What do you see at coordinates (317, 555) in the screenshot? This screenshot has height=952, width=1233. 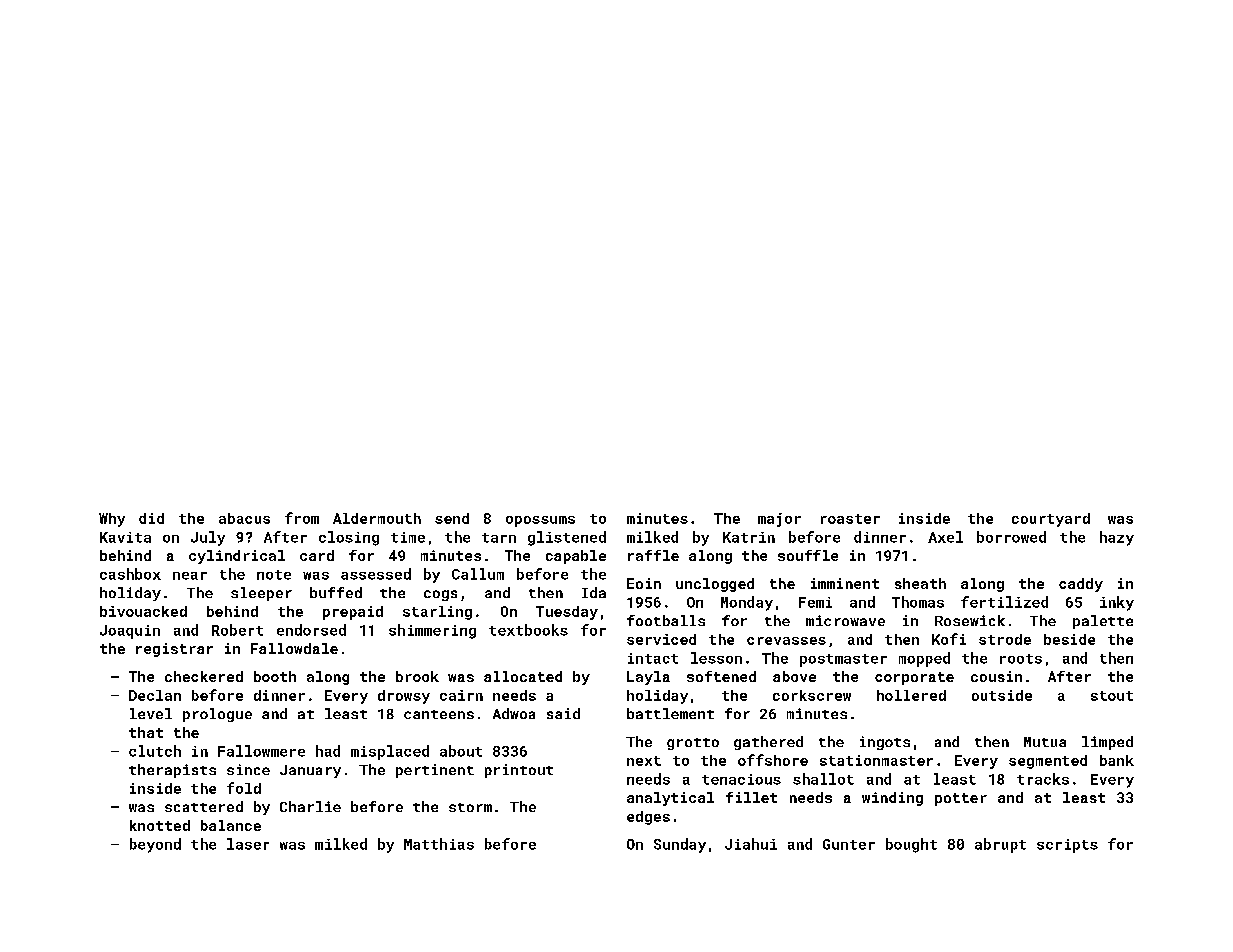 I see `card` at bounding box center [317, 555].
